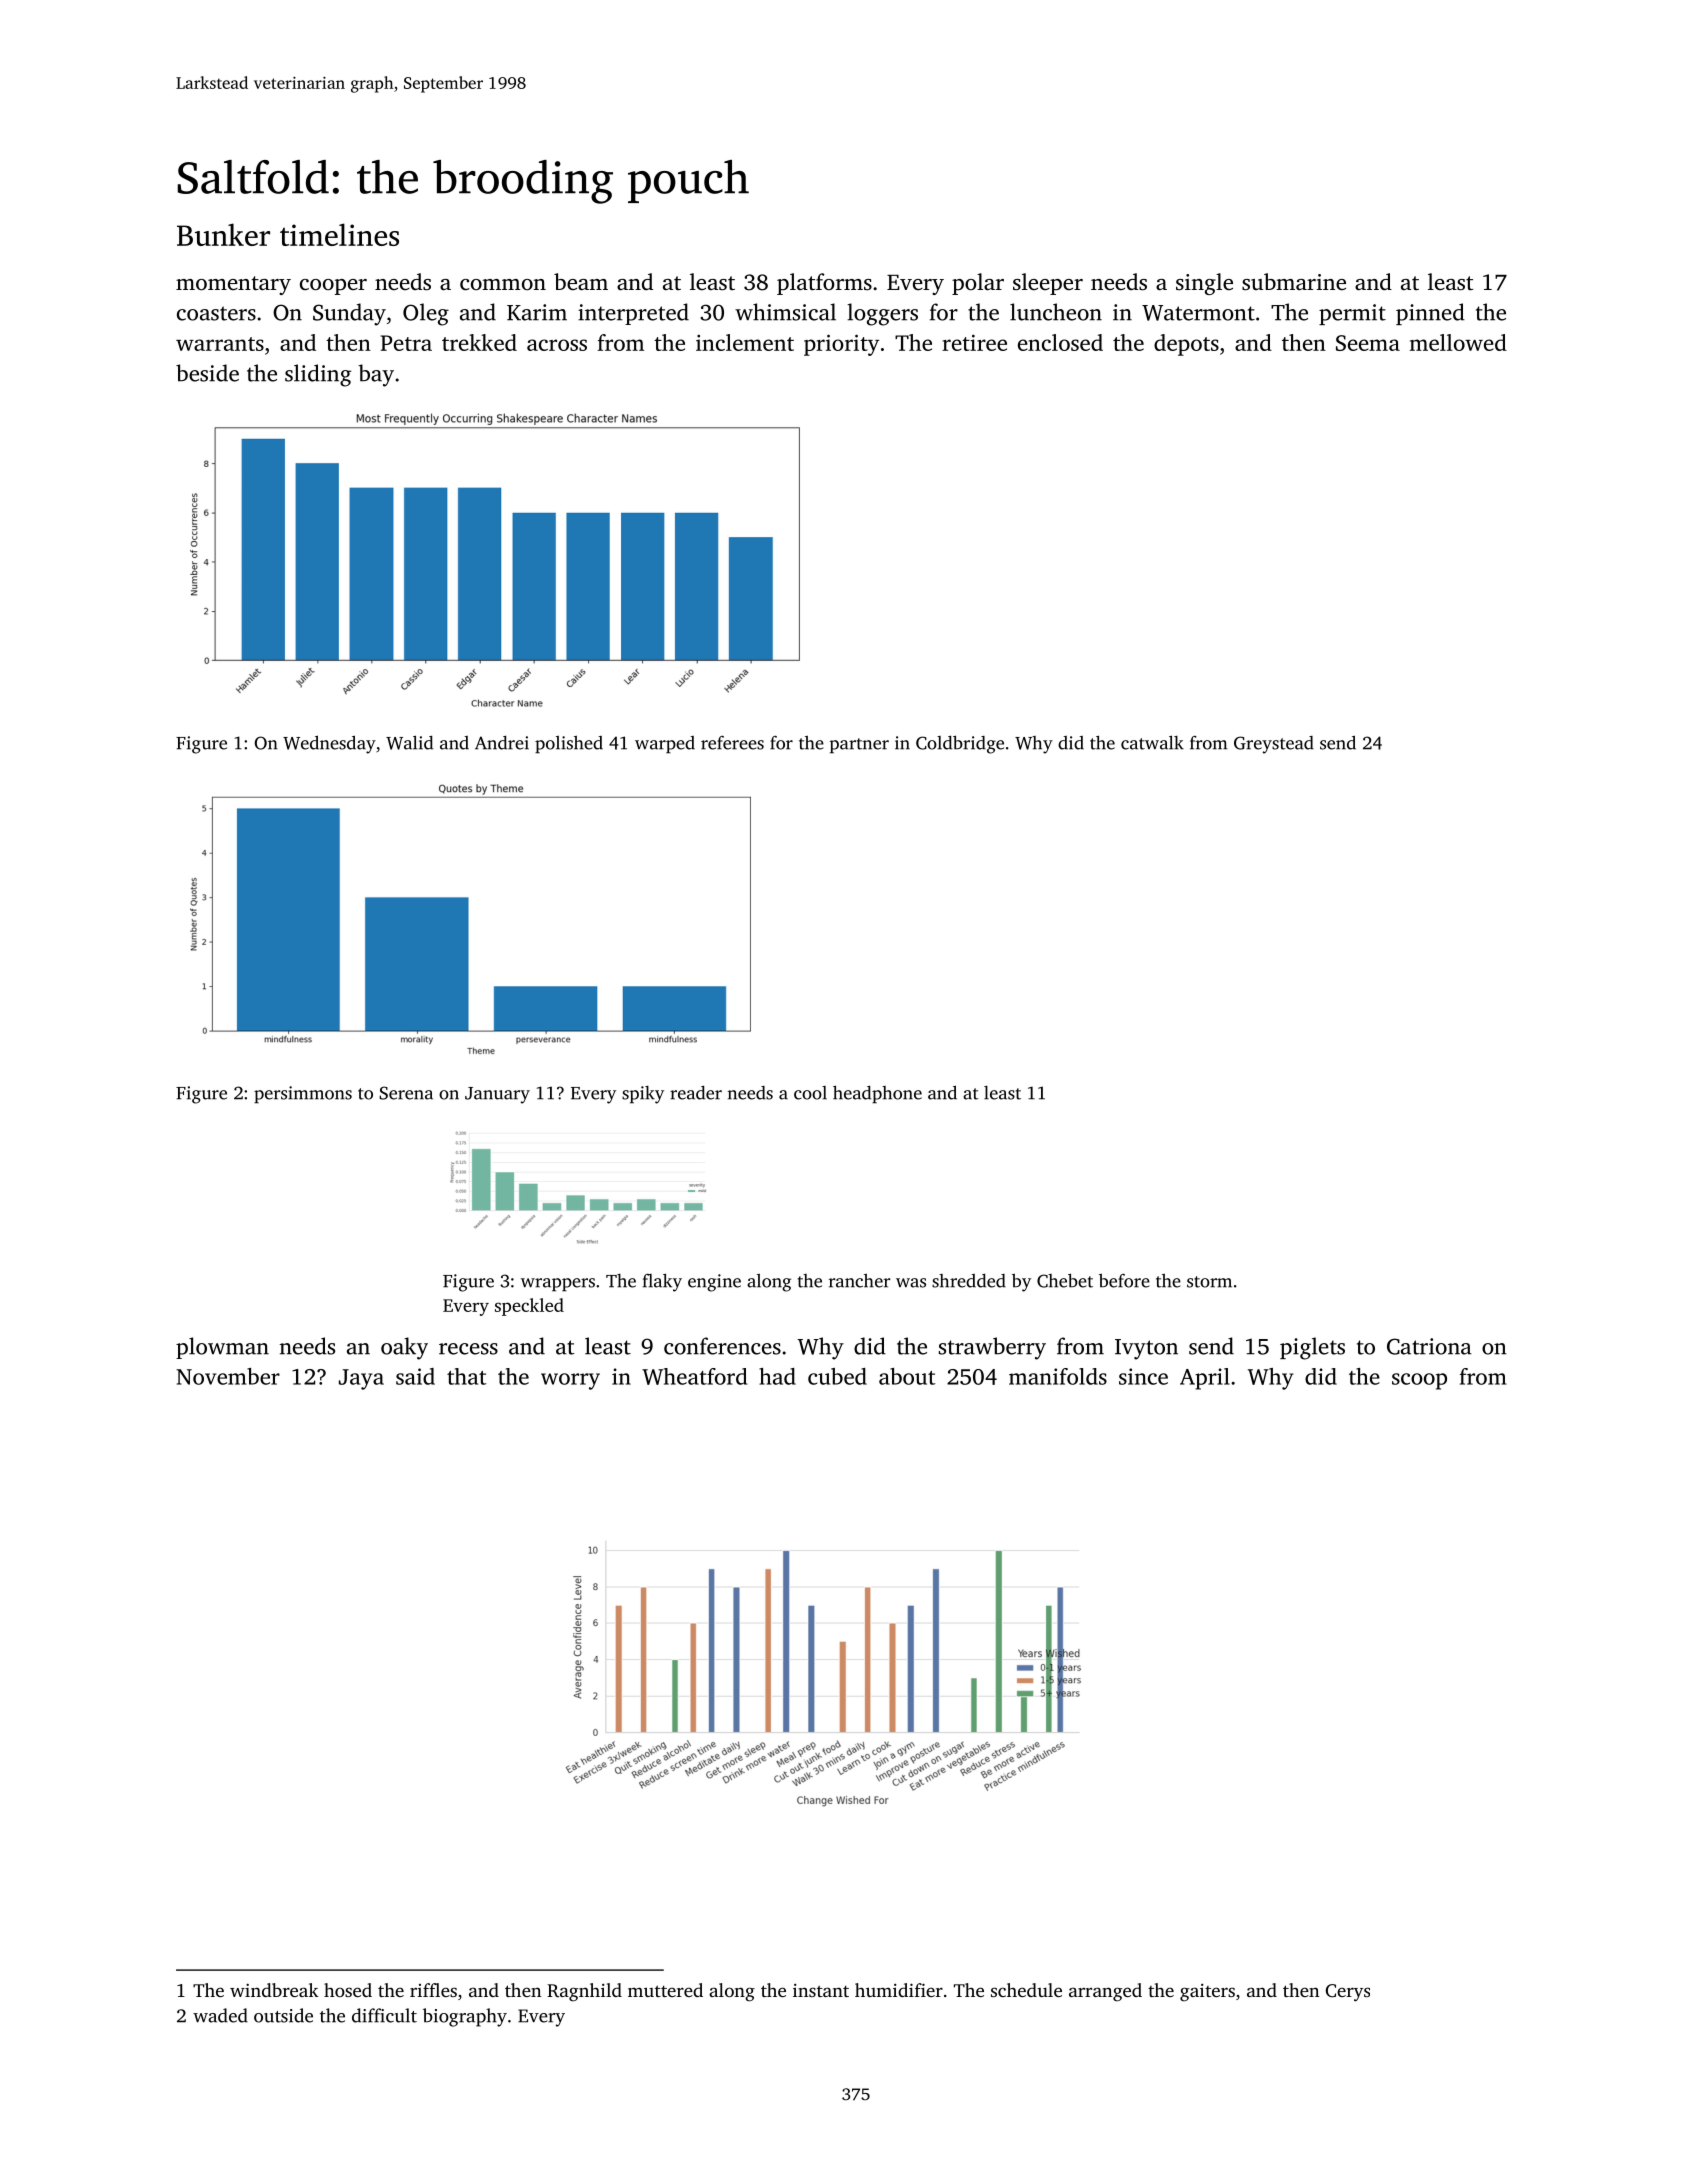 This page has width=1683, height=2178. I want to click on hosed, so click(348, 1990).
